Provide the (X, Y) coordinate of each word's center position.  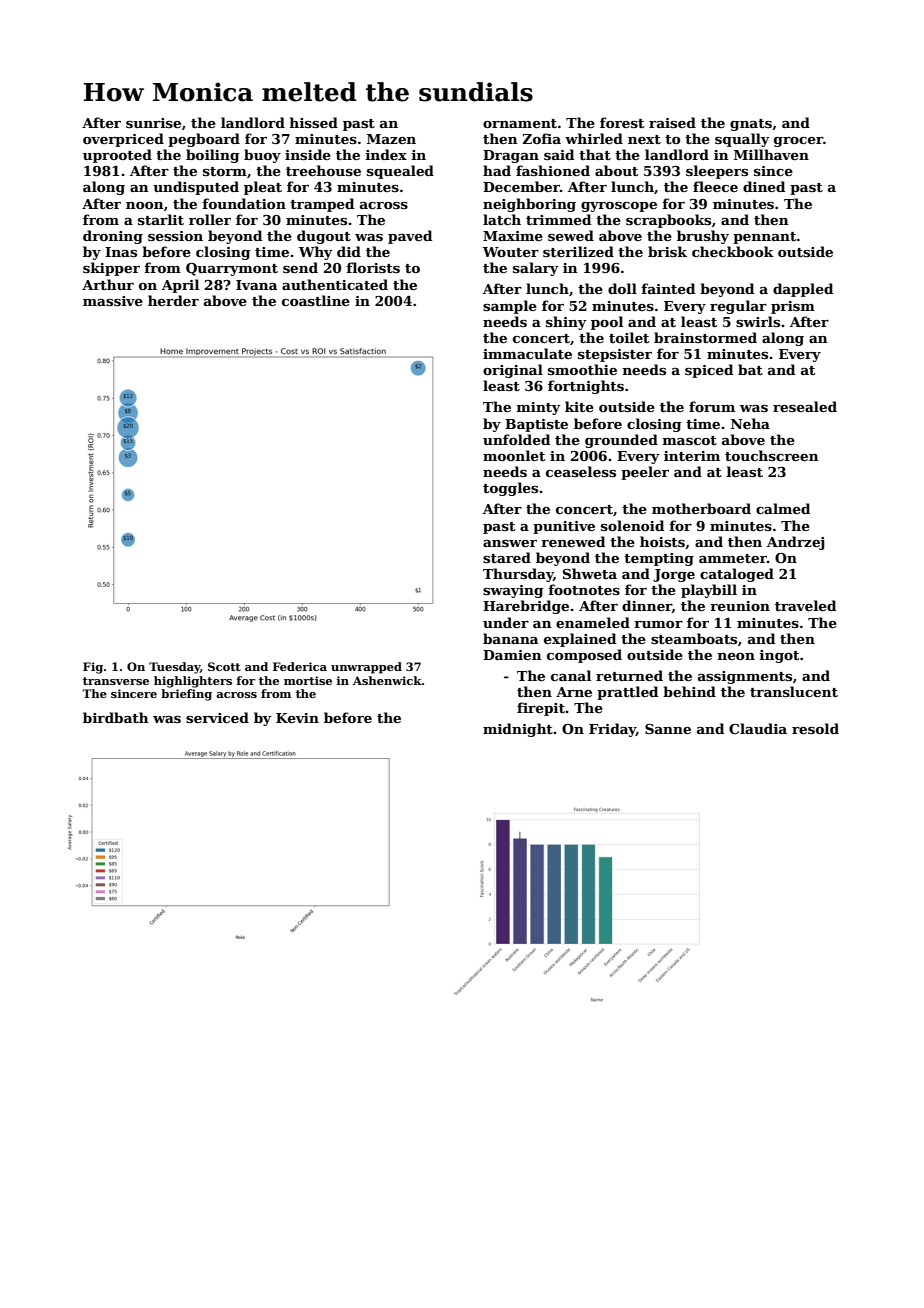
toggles (510, 489)
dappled (803, 290)
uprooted (117, 156)
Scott (224, 666)
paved (410, 237)
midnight (518, 730)
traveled (805, 605)
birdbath (116, 717)
